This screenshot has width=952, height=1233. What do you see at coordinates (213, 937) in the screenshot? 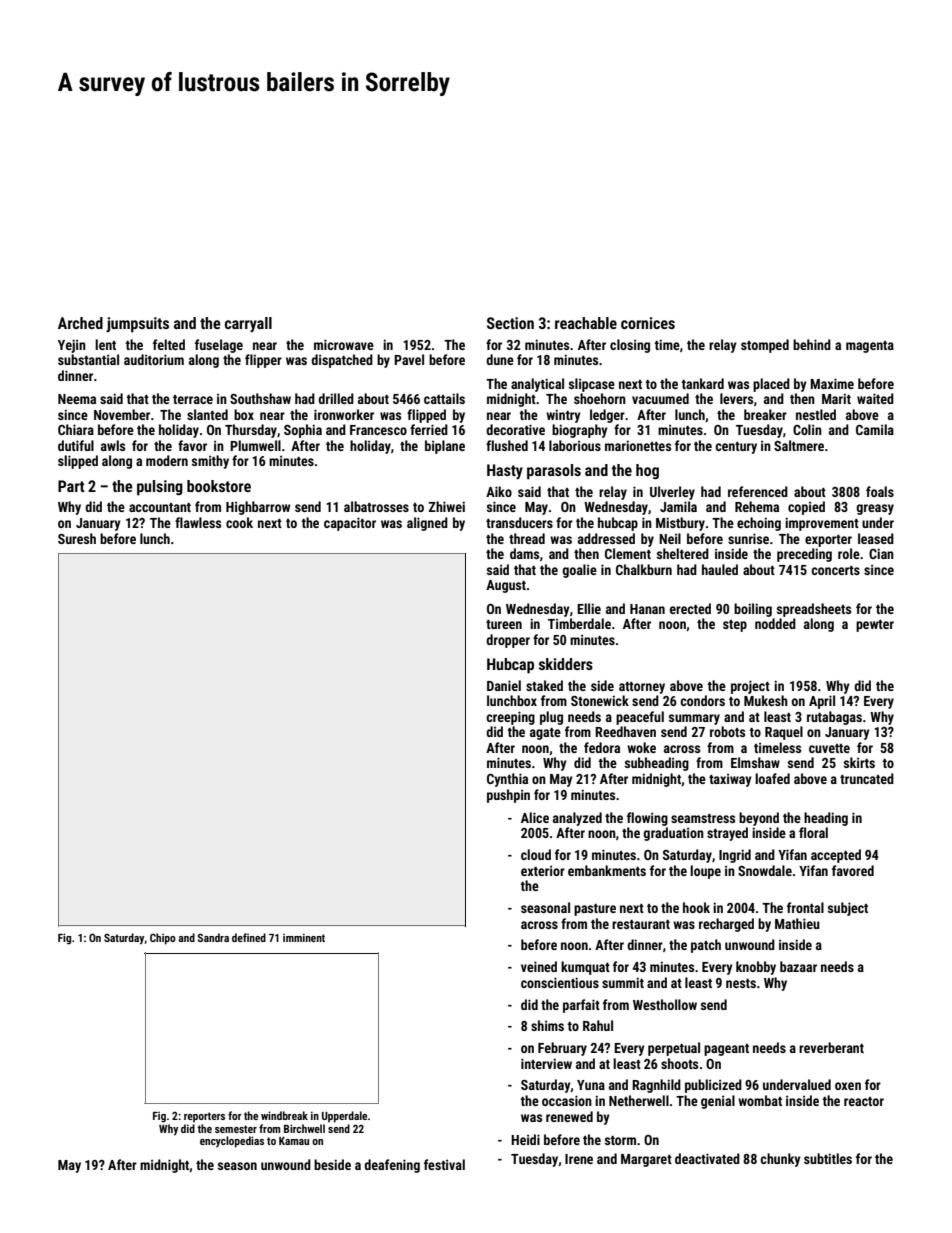
I see `Sandra` at bounding box center [213, 937].
